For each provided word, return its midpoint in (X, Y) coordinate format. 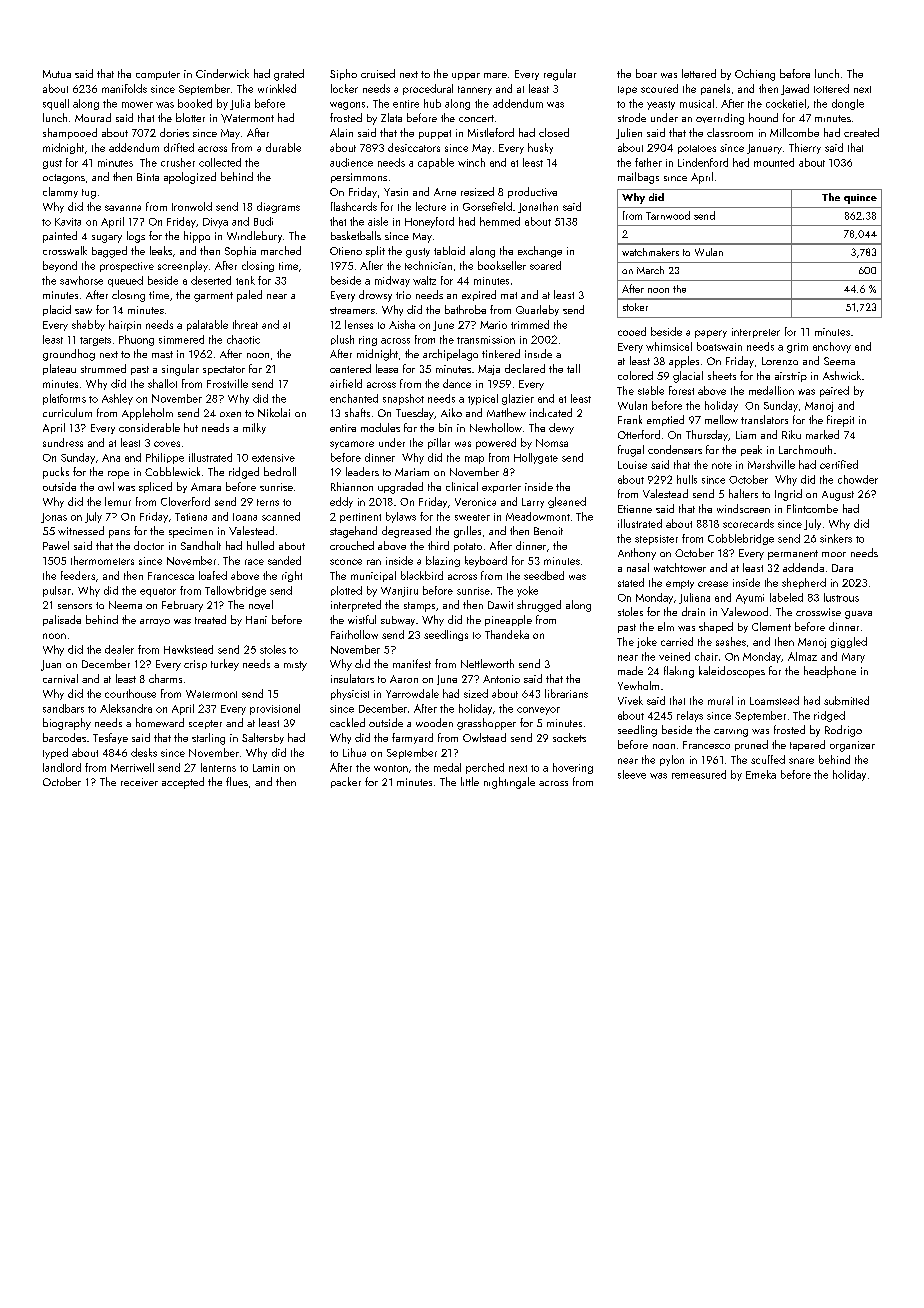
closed (554, 132)
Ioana (245, 517)
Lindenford (703, 162)
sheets (722, 375)
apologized (190, 178)
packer (346, 782)
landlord (62, 767)
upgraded (400, 488)
